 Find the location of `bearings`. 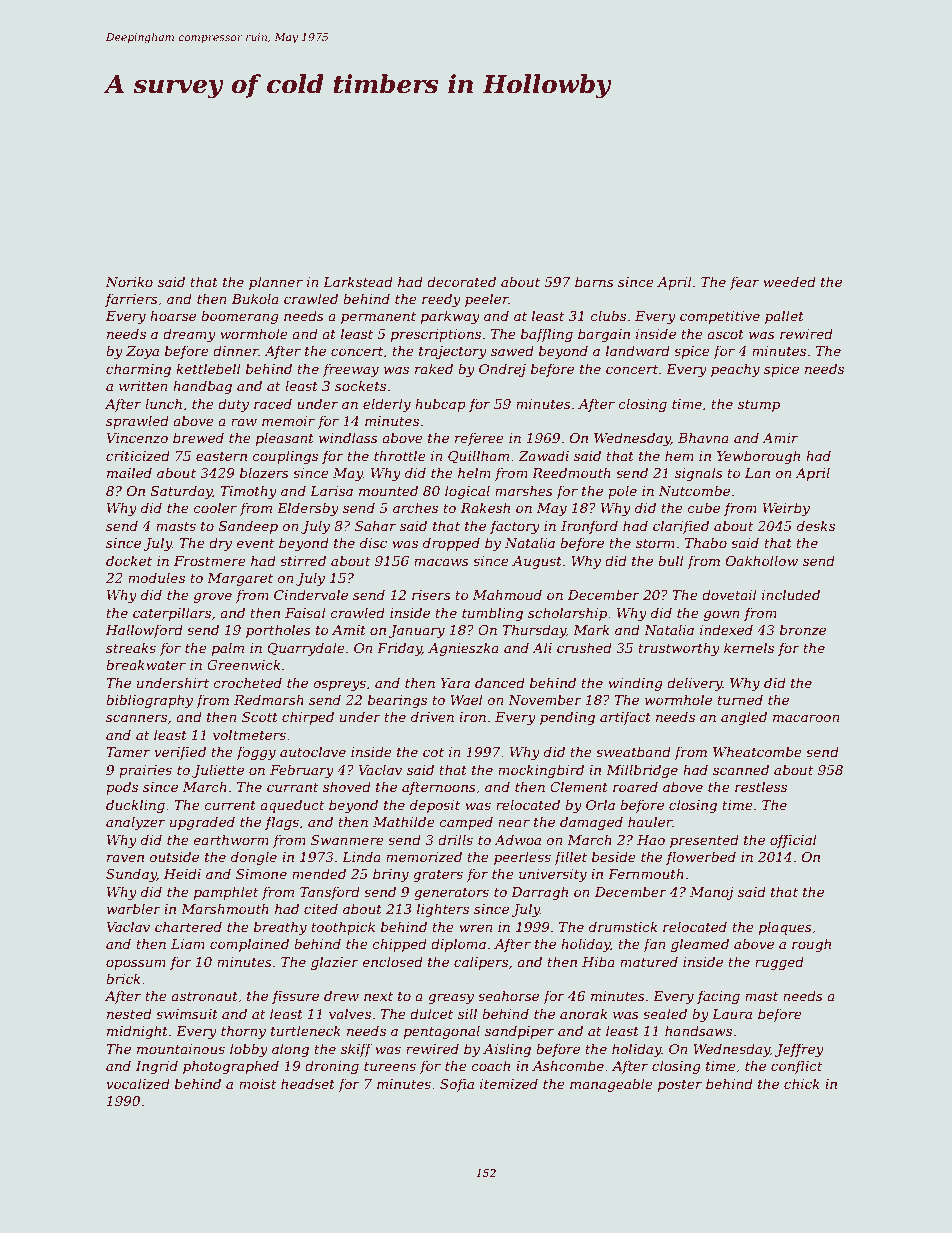

bearings is located at coordinates (397, 701).
